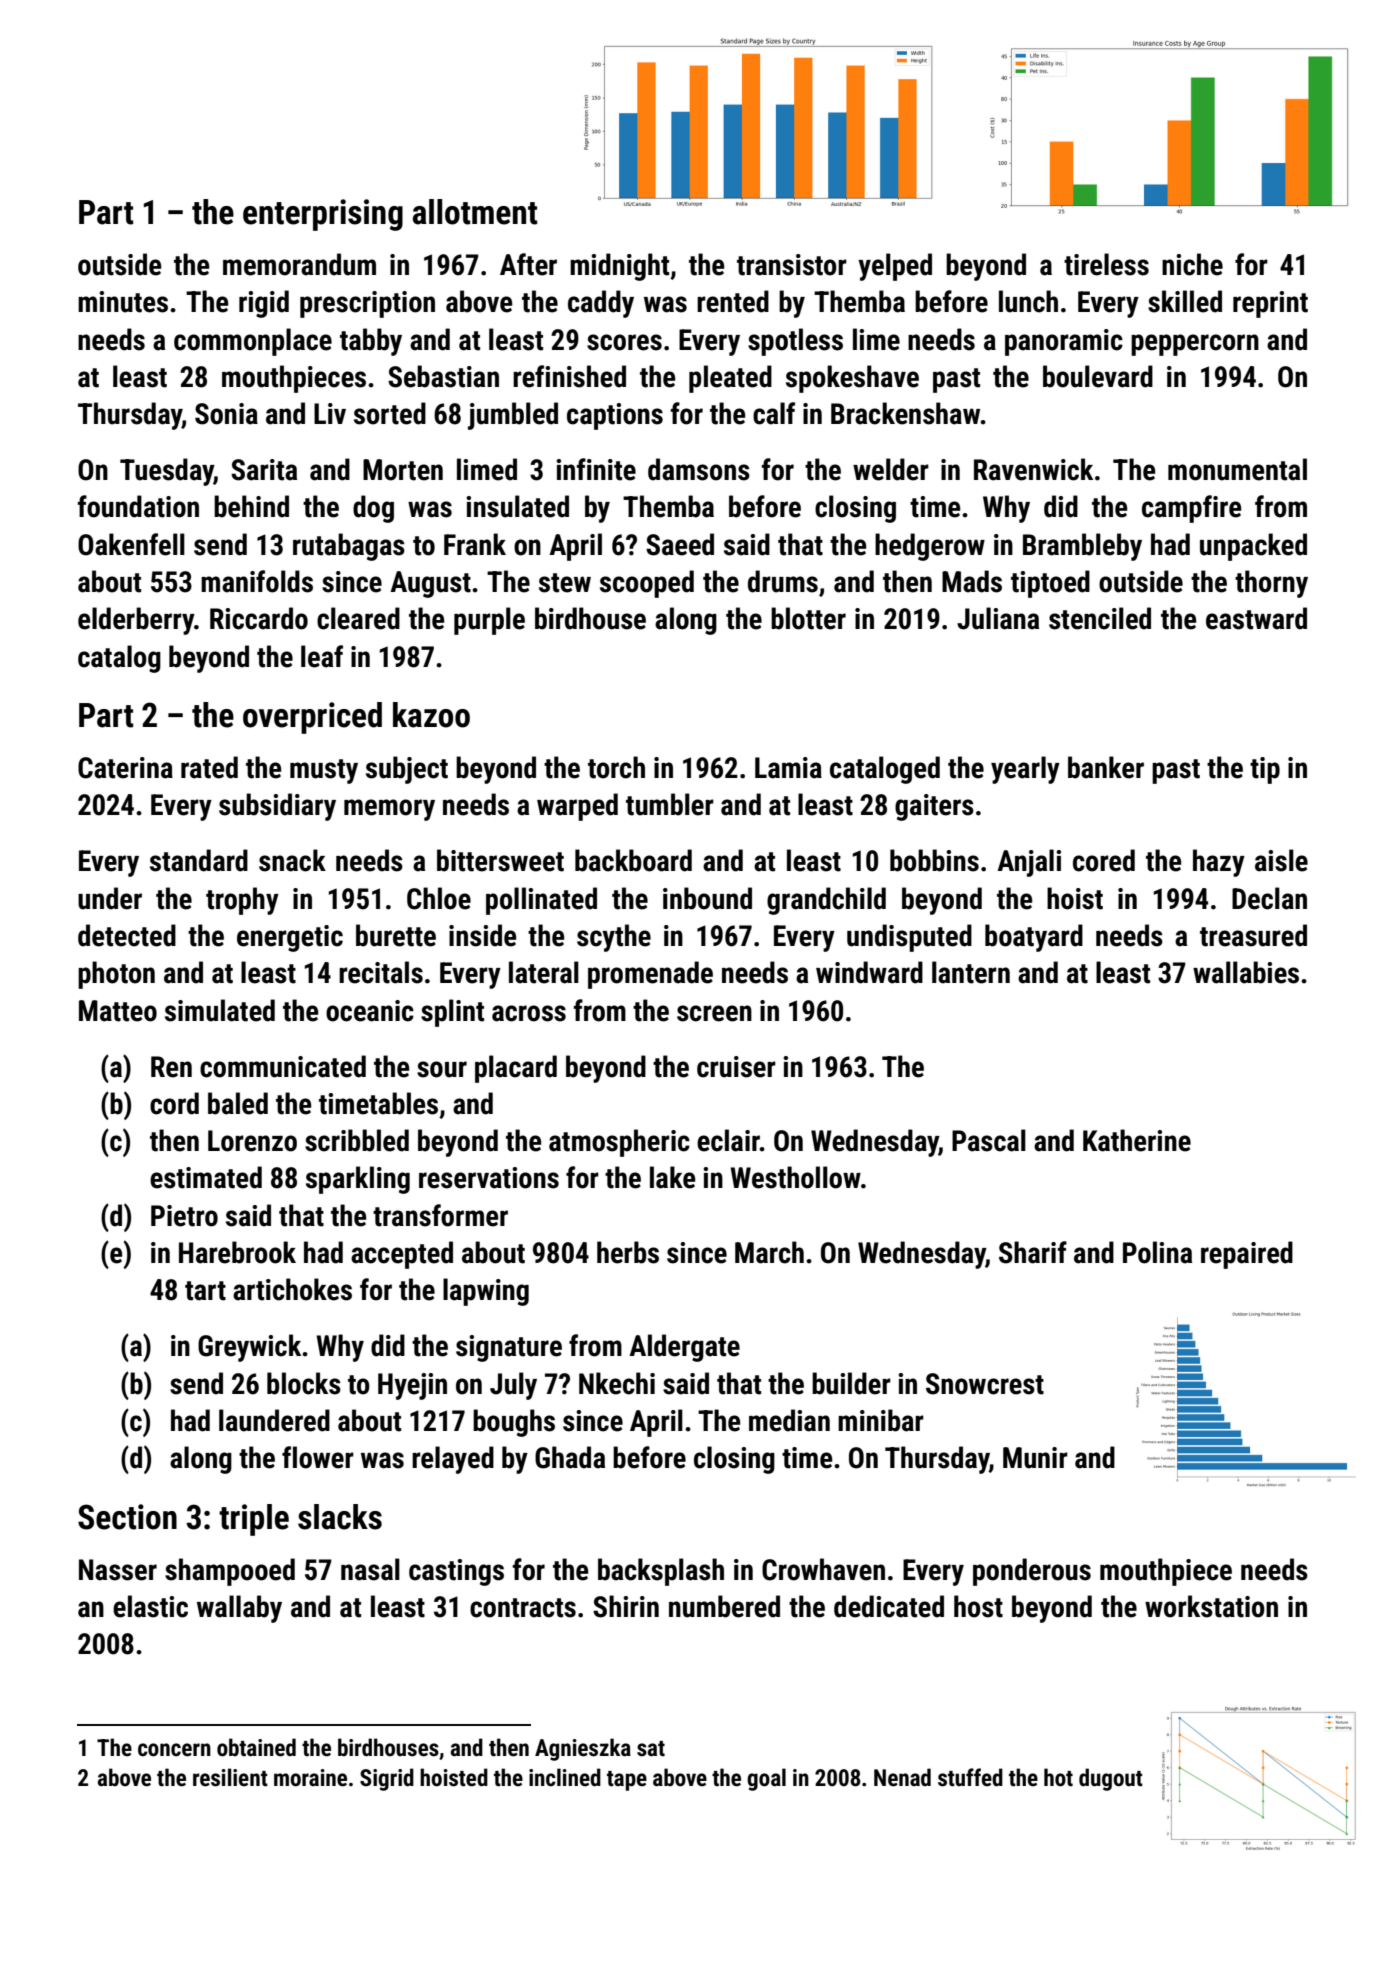 Image resolution: width=1386 pixels, height=1969 pixels. I want to click on cleared, so click(358, 618).
